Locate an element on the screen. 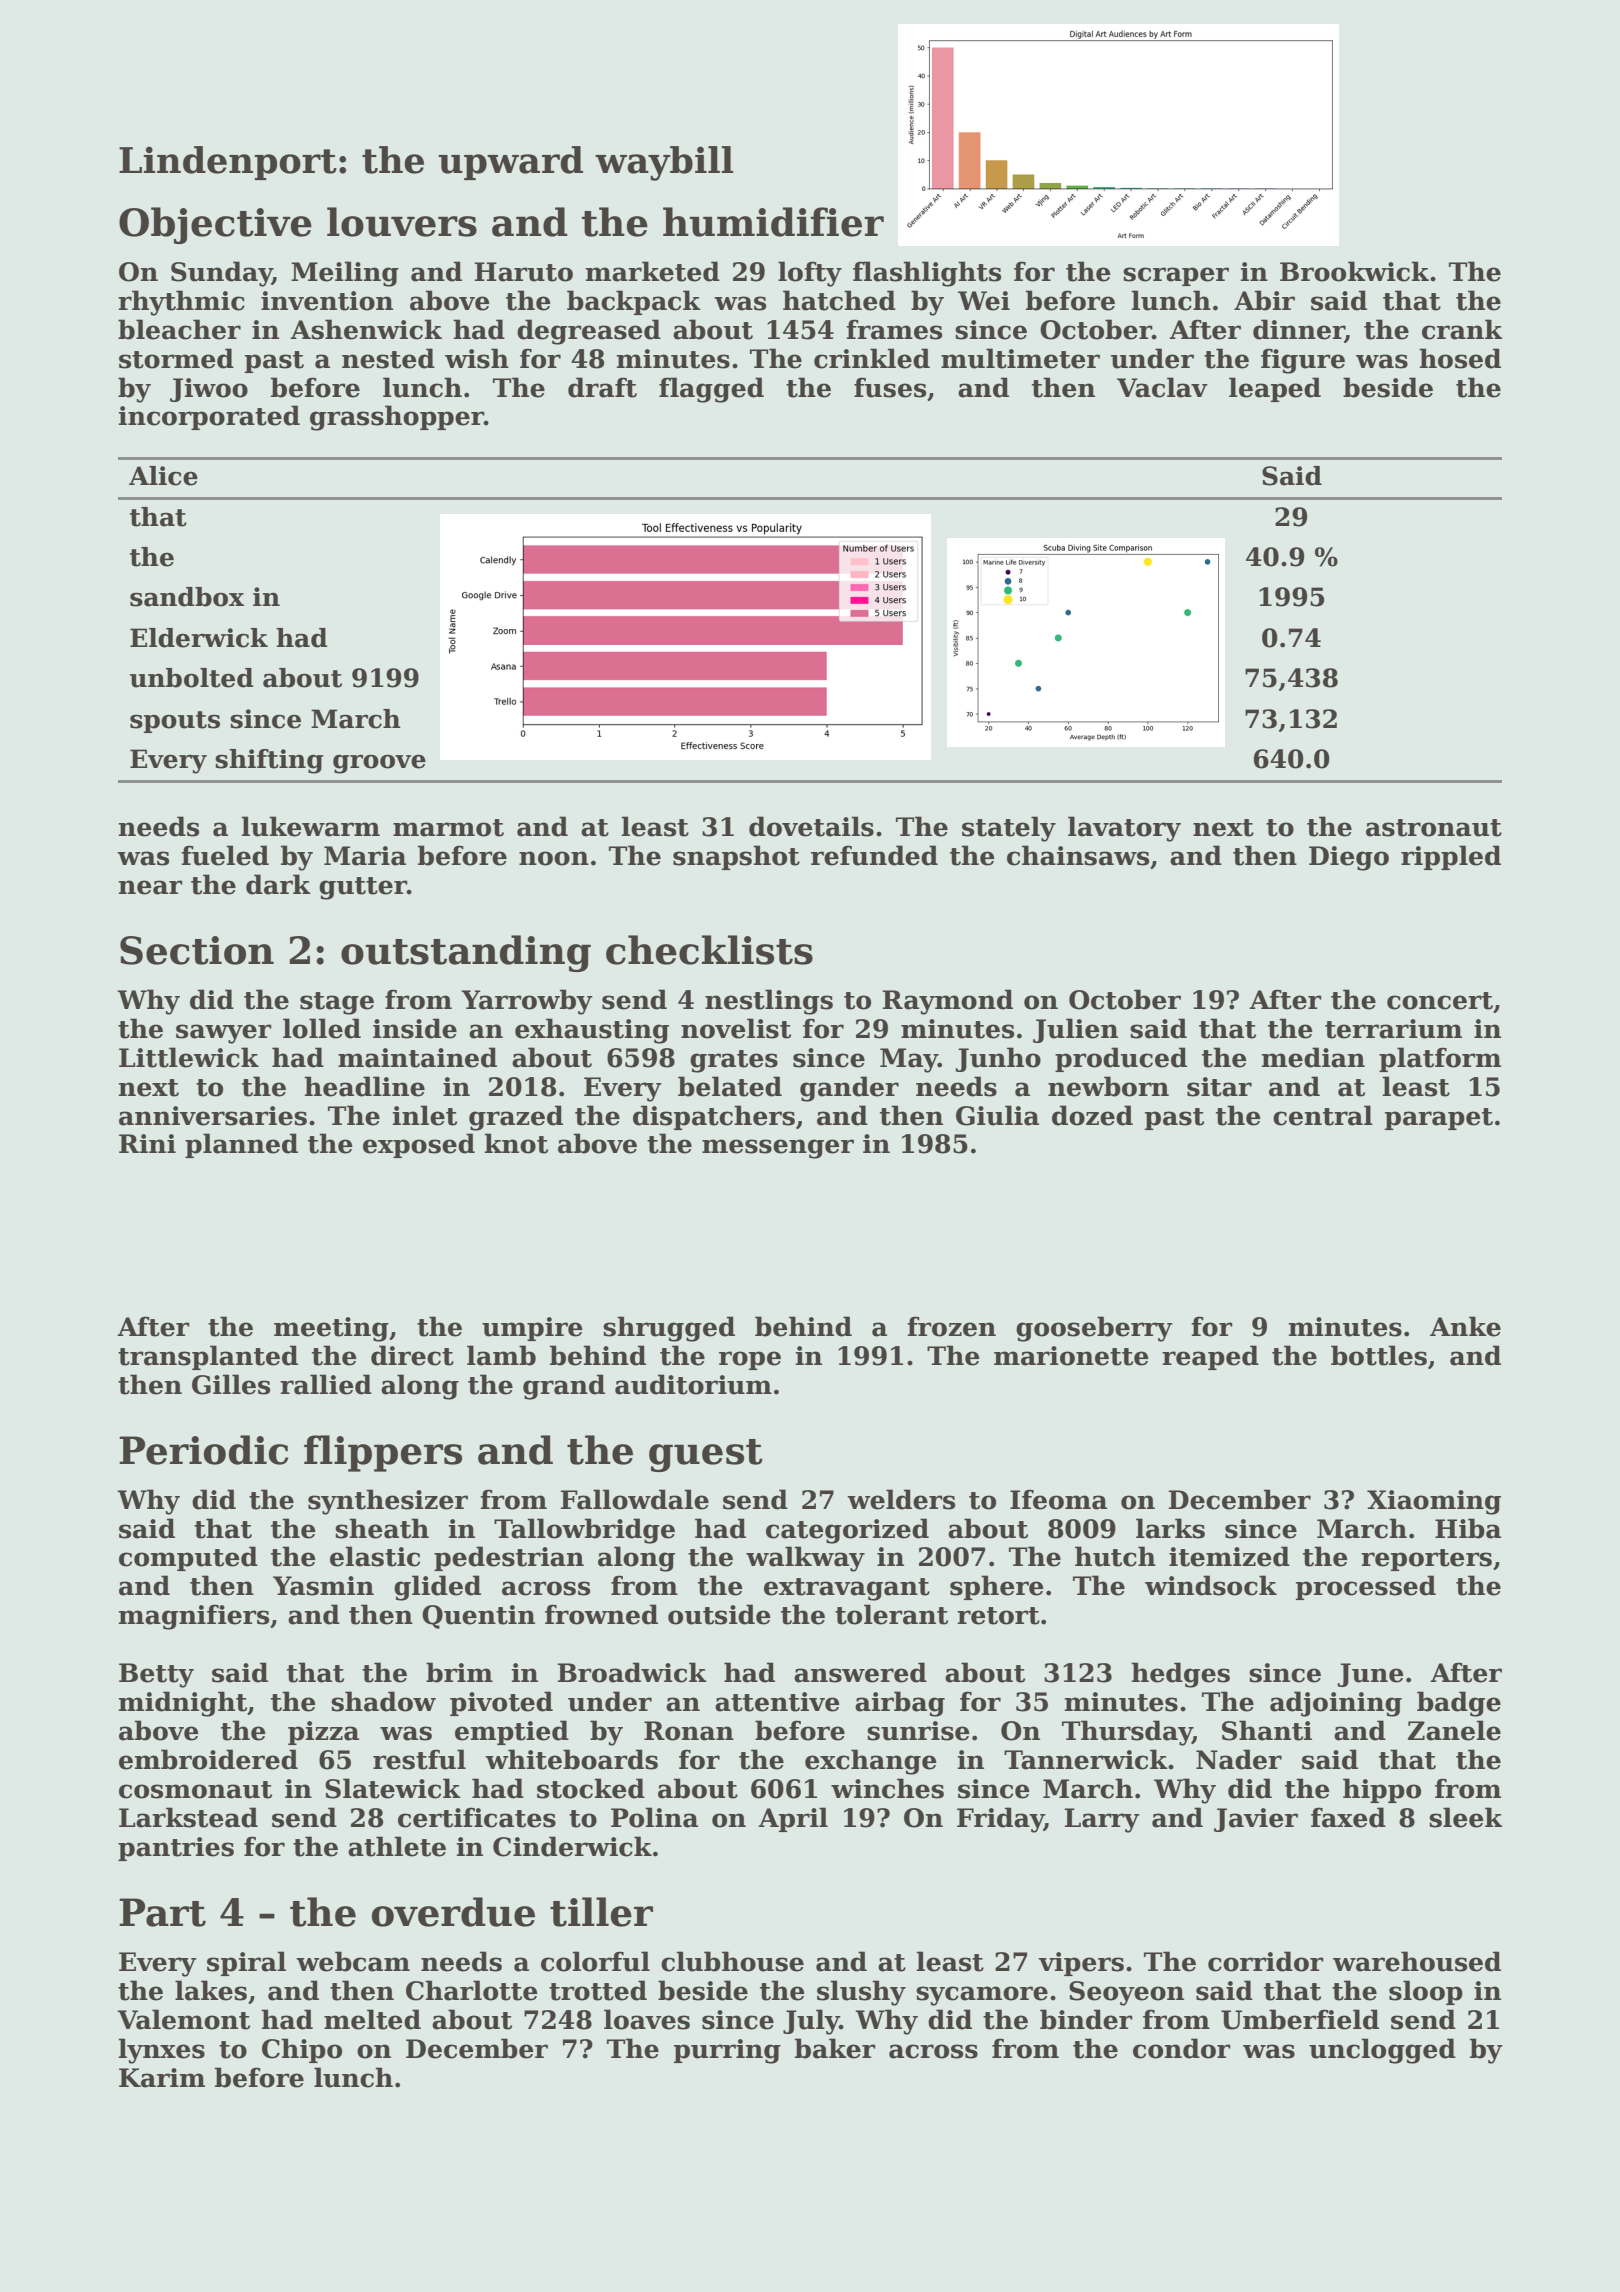 Image resolution: width=1620 pixels, height=2292 pixels. Periodic is located at coordinates (203, 1450).
